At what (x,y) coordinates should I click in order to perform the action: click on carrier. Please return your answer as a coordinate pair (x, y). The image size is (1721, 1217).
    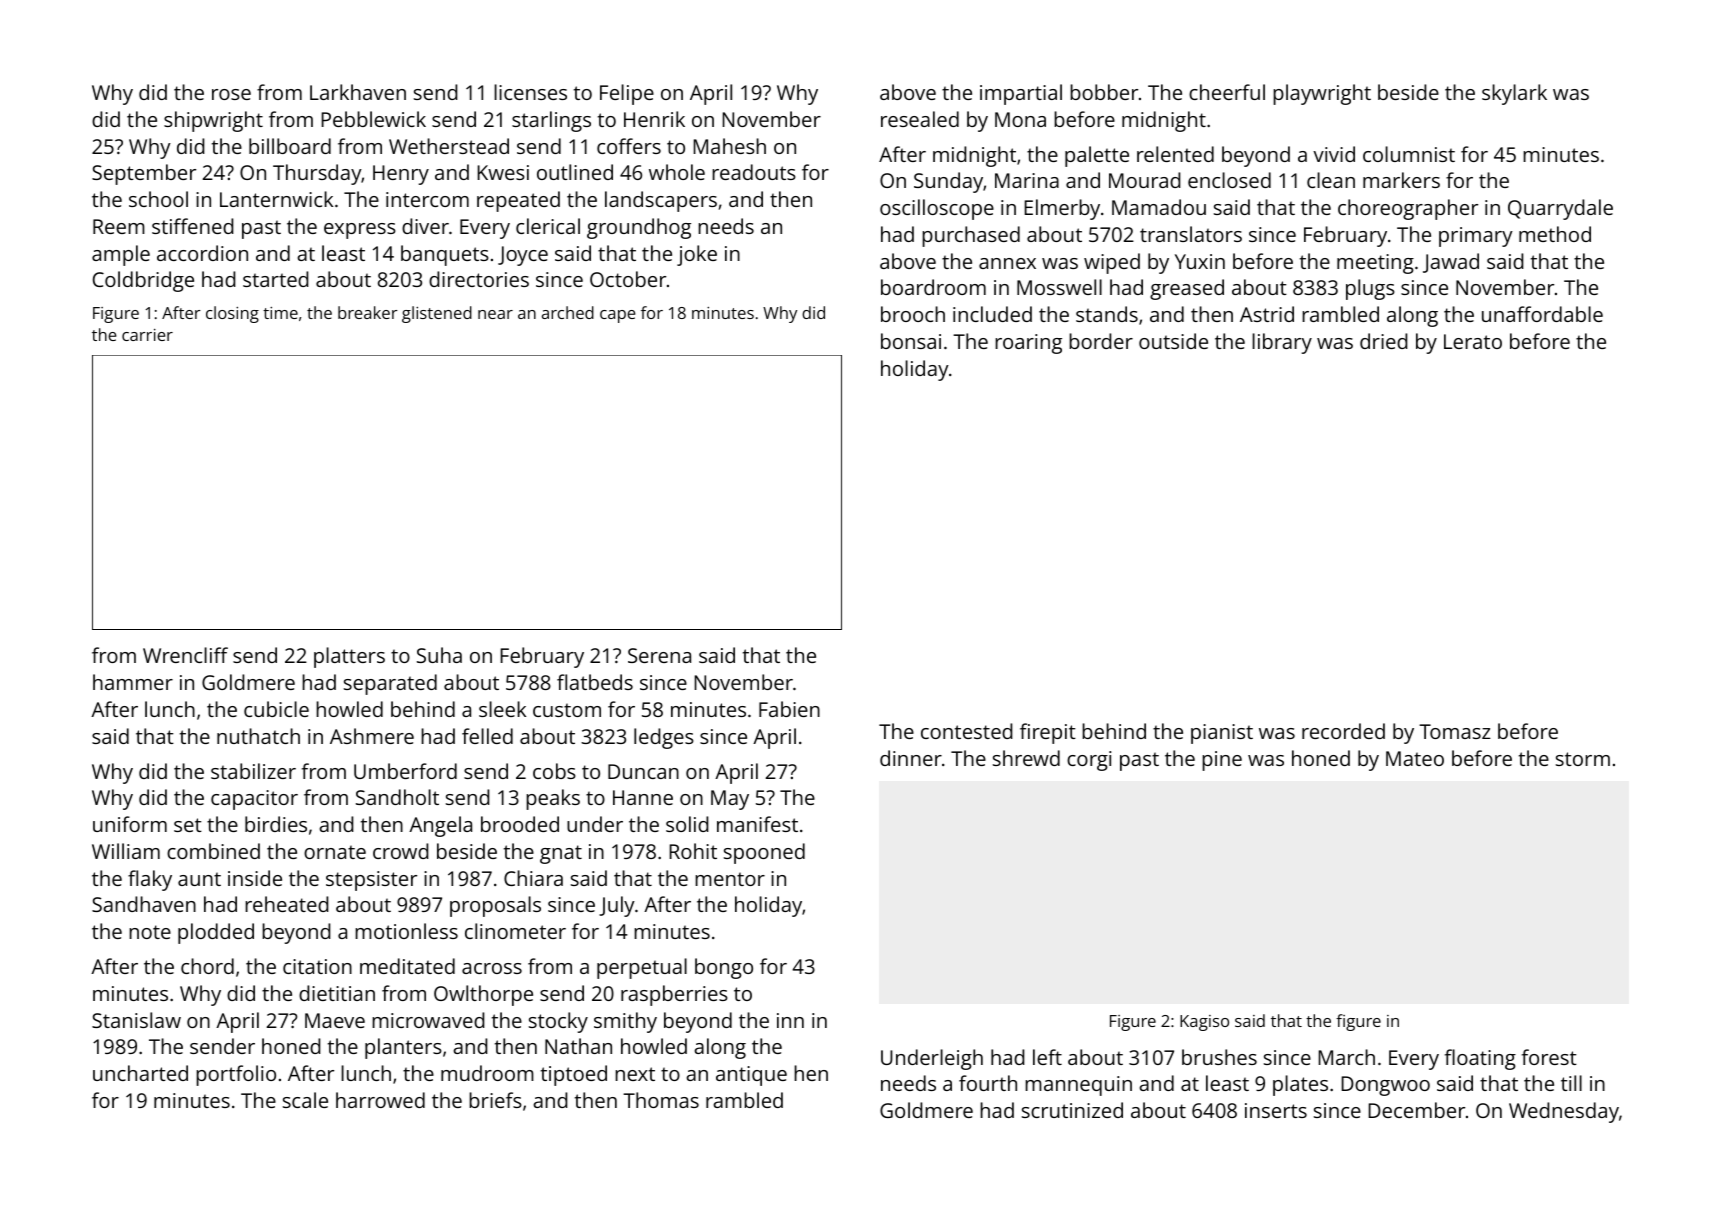
    Looking at the image, I should click on (147, 335).
